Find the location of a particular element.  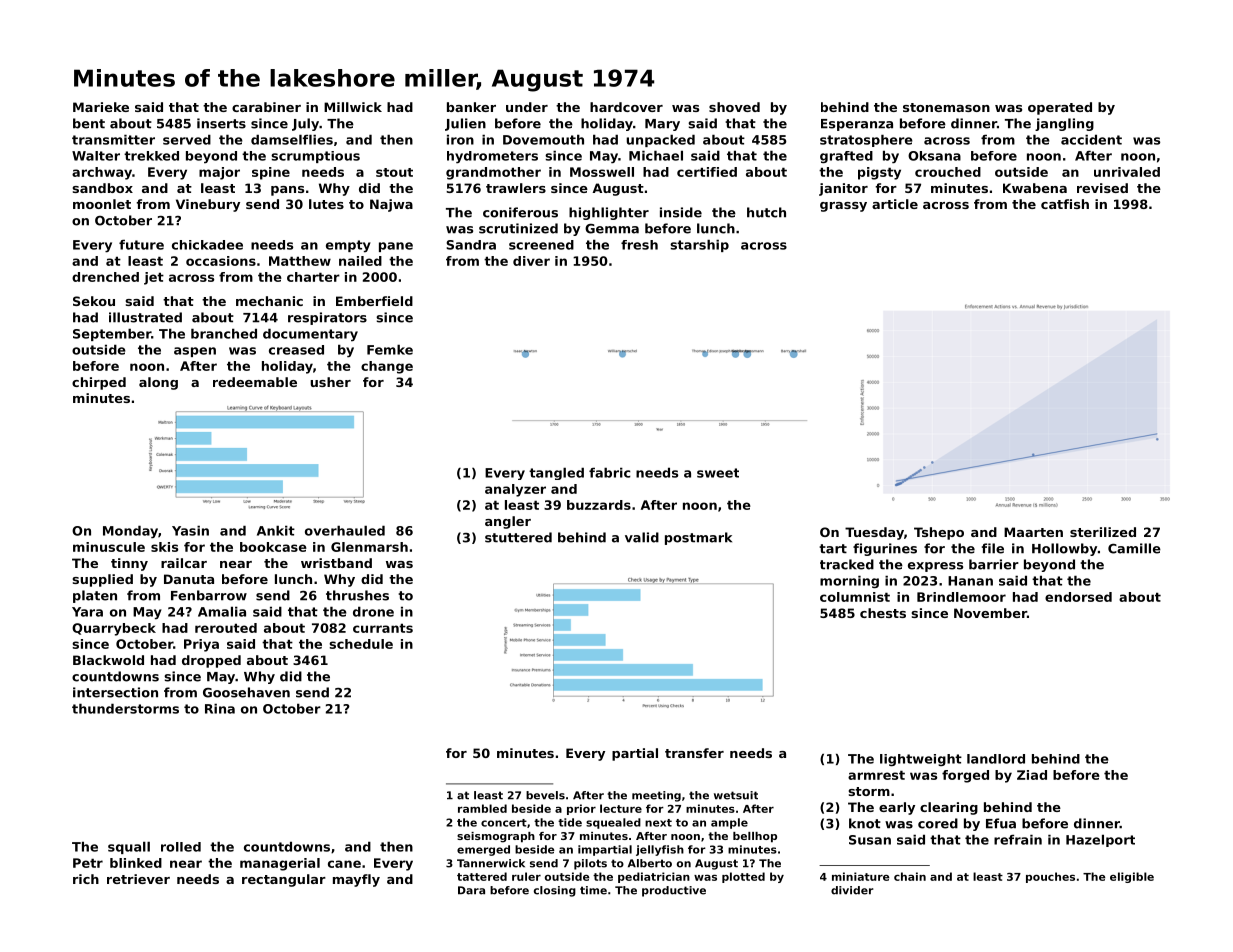

rectangular is located at coordinates (284, 880).
